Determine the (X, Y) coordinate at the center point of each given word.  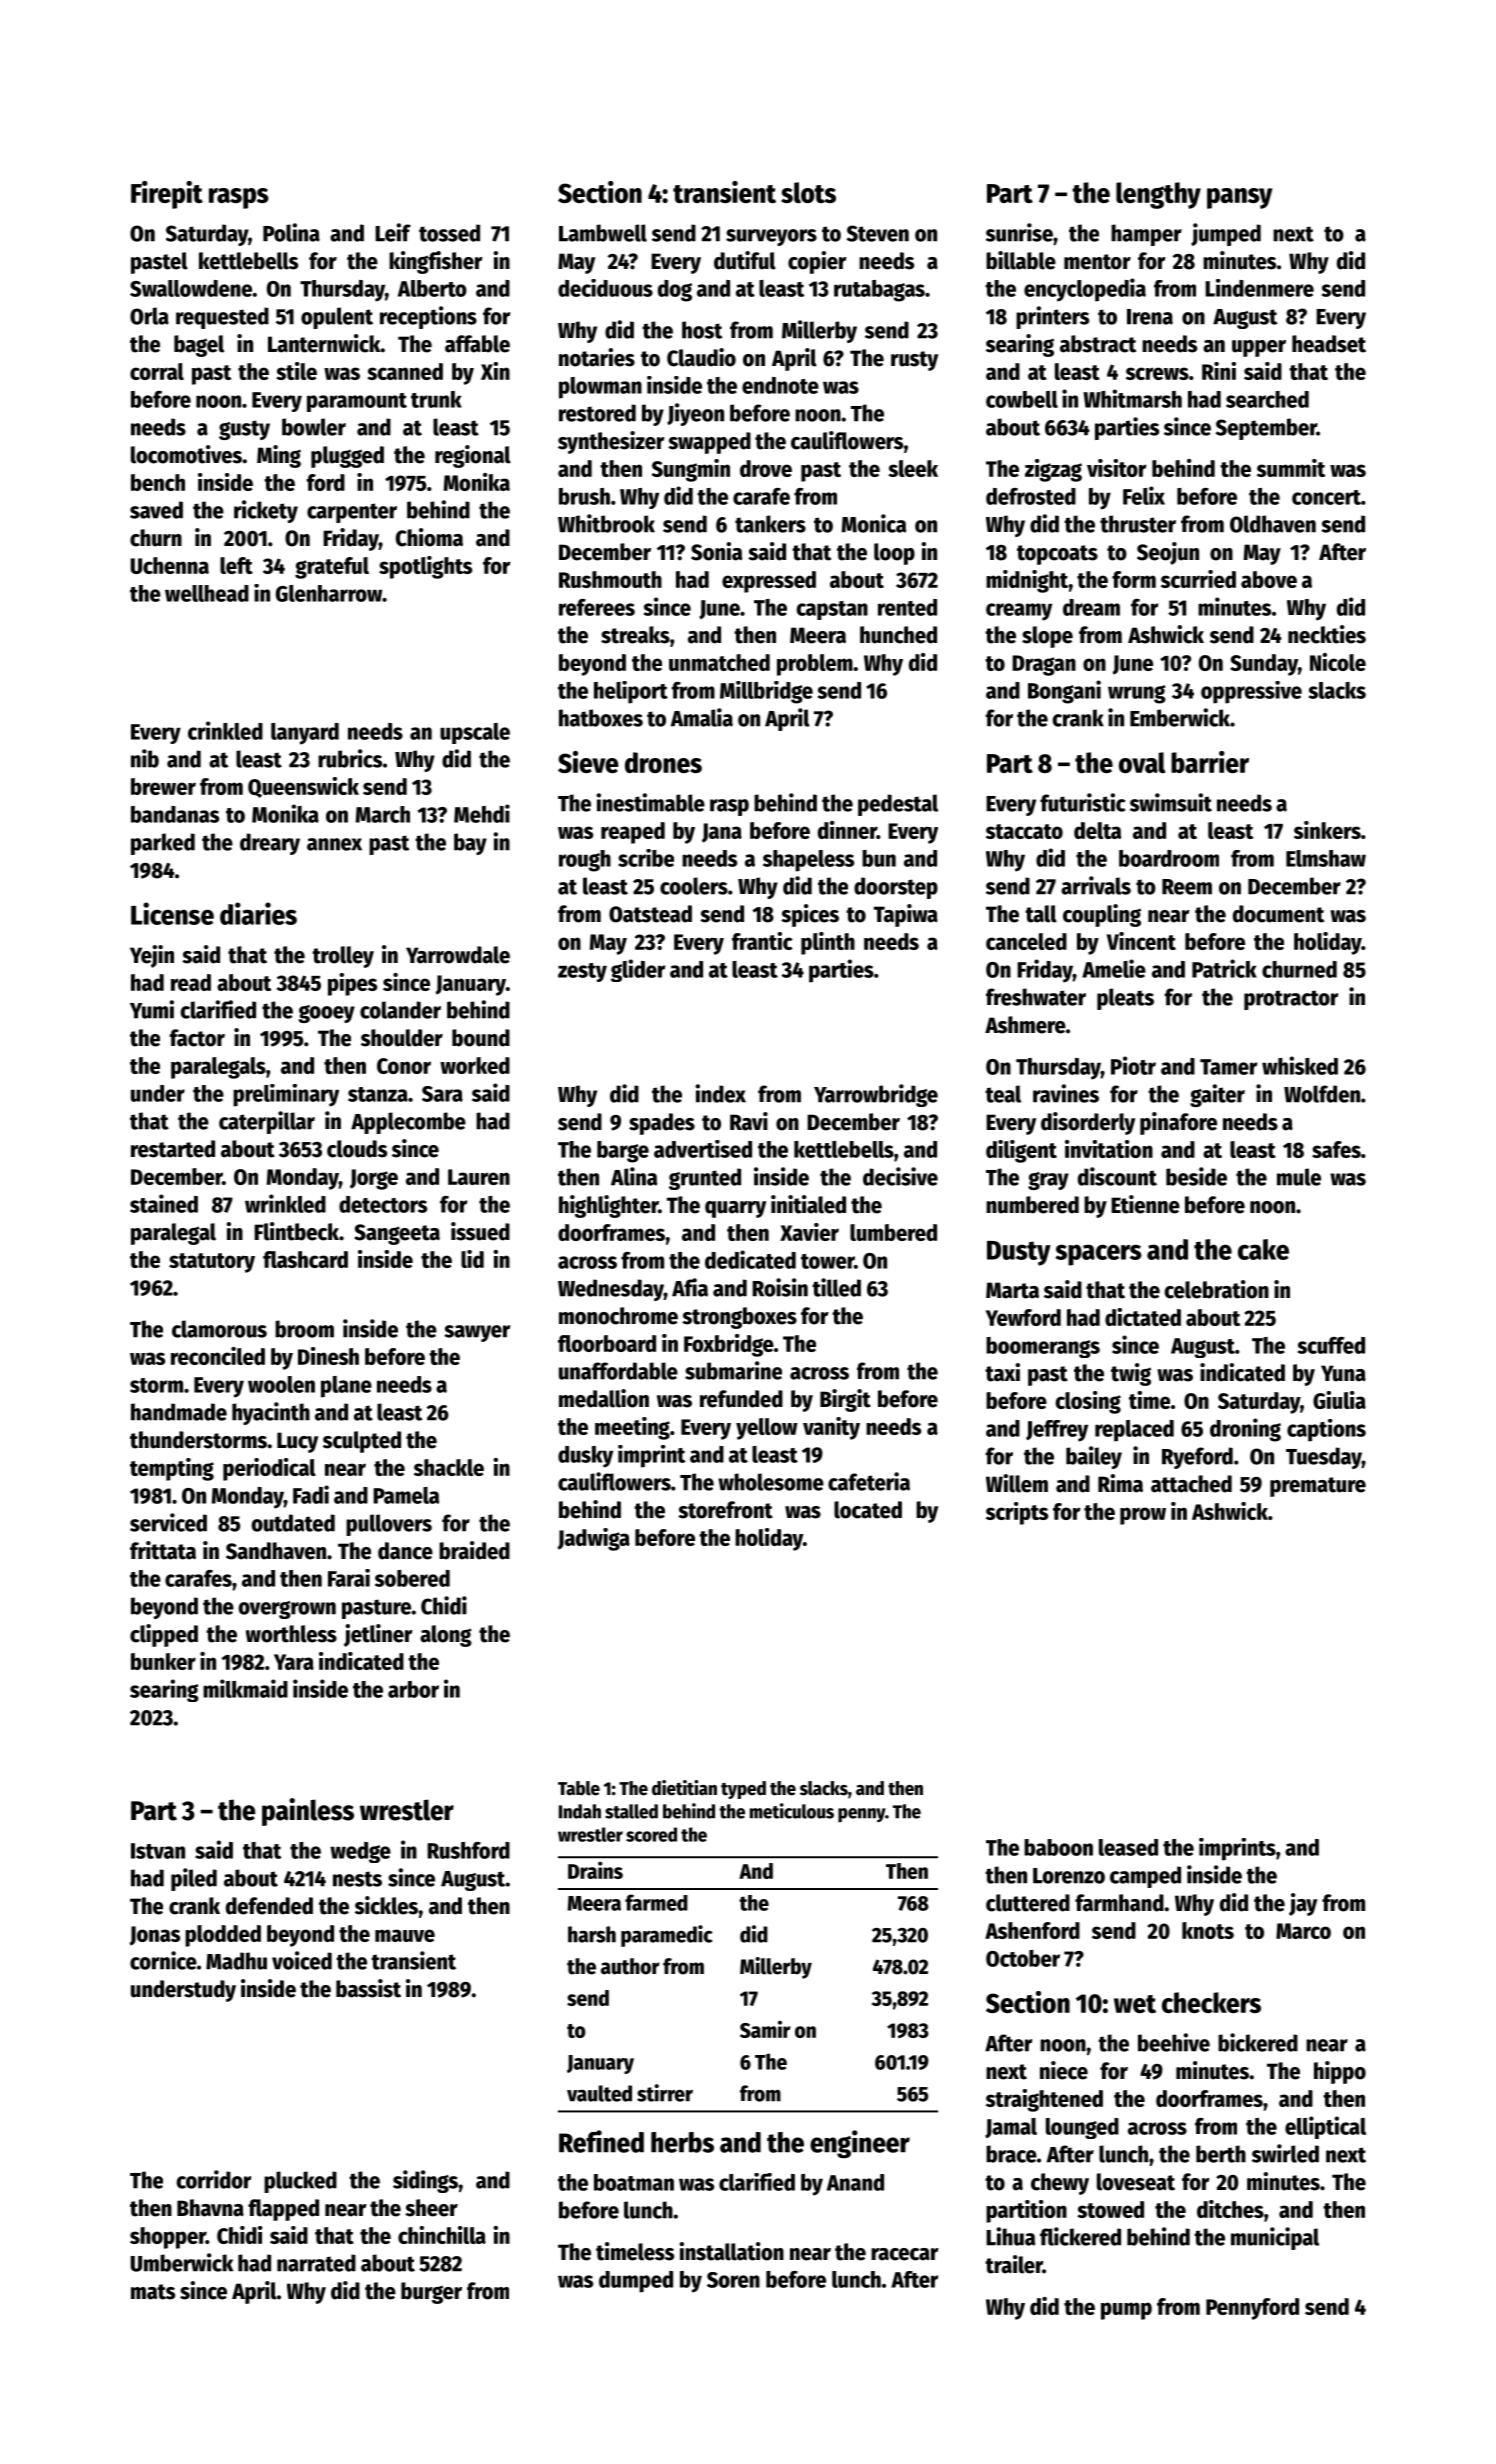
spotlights (425, 567)
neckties (1327, 634)
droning (1245, 1430)
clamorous (219, 1329)
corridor (214, 2179)
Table (579, 1788)
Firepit (167, 195)
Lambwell (603, 233)
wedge (360, 1852)
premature (1318, 1487)
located (868, 1510)
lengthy (1158, 195)
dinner (847, 830)
